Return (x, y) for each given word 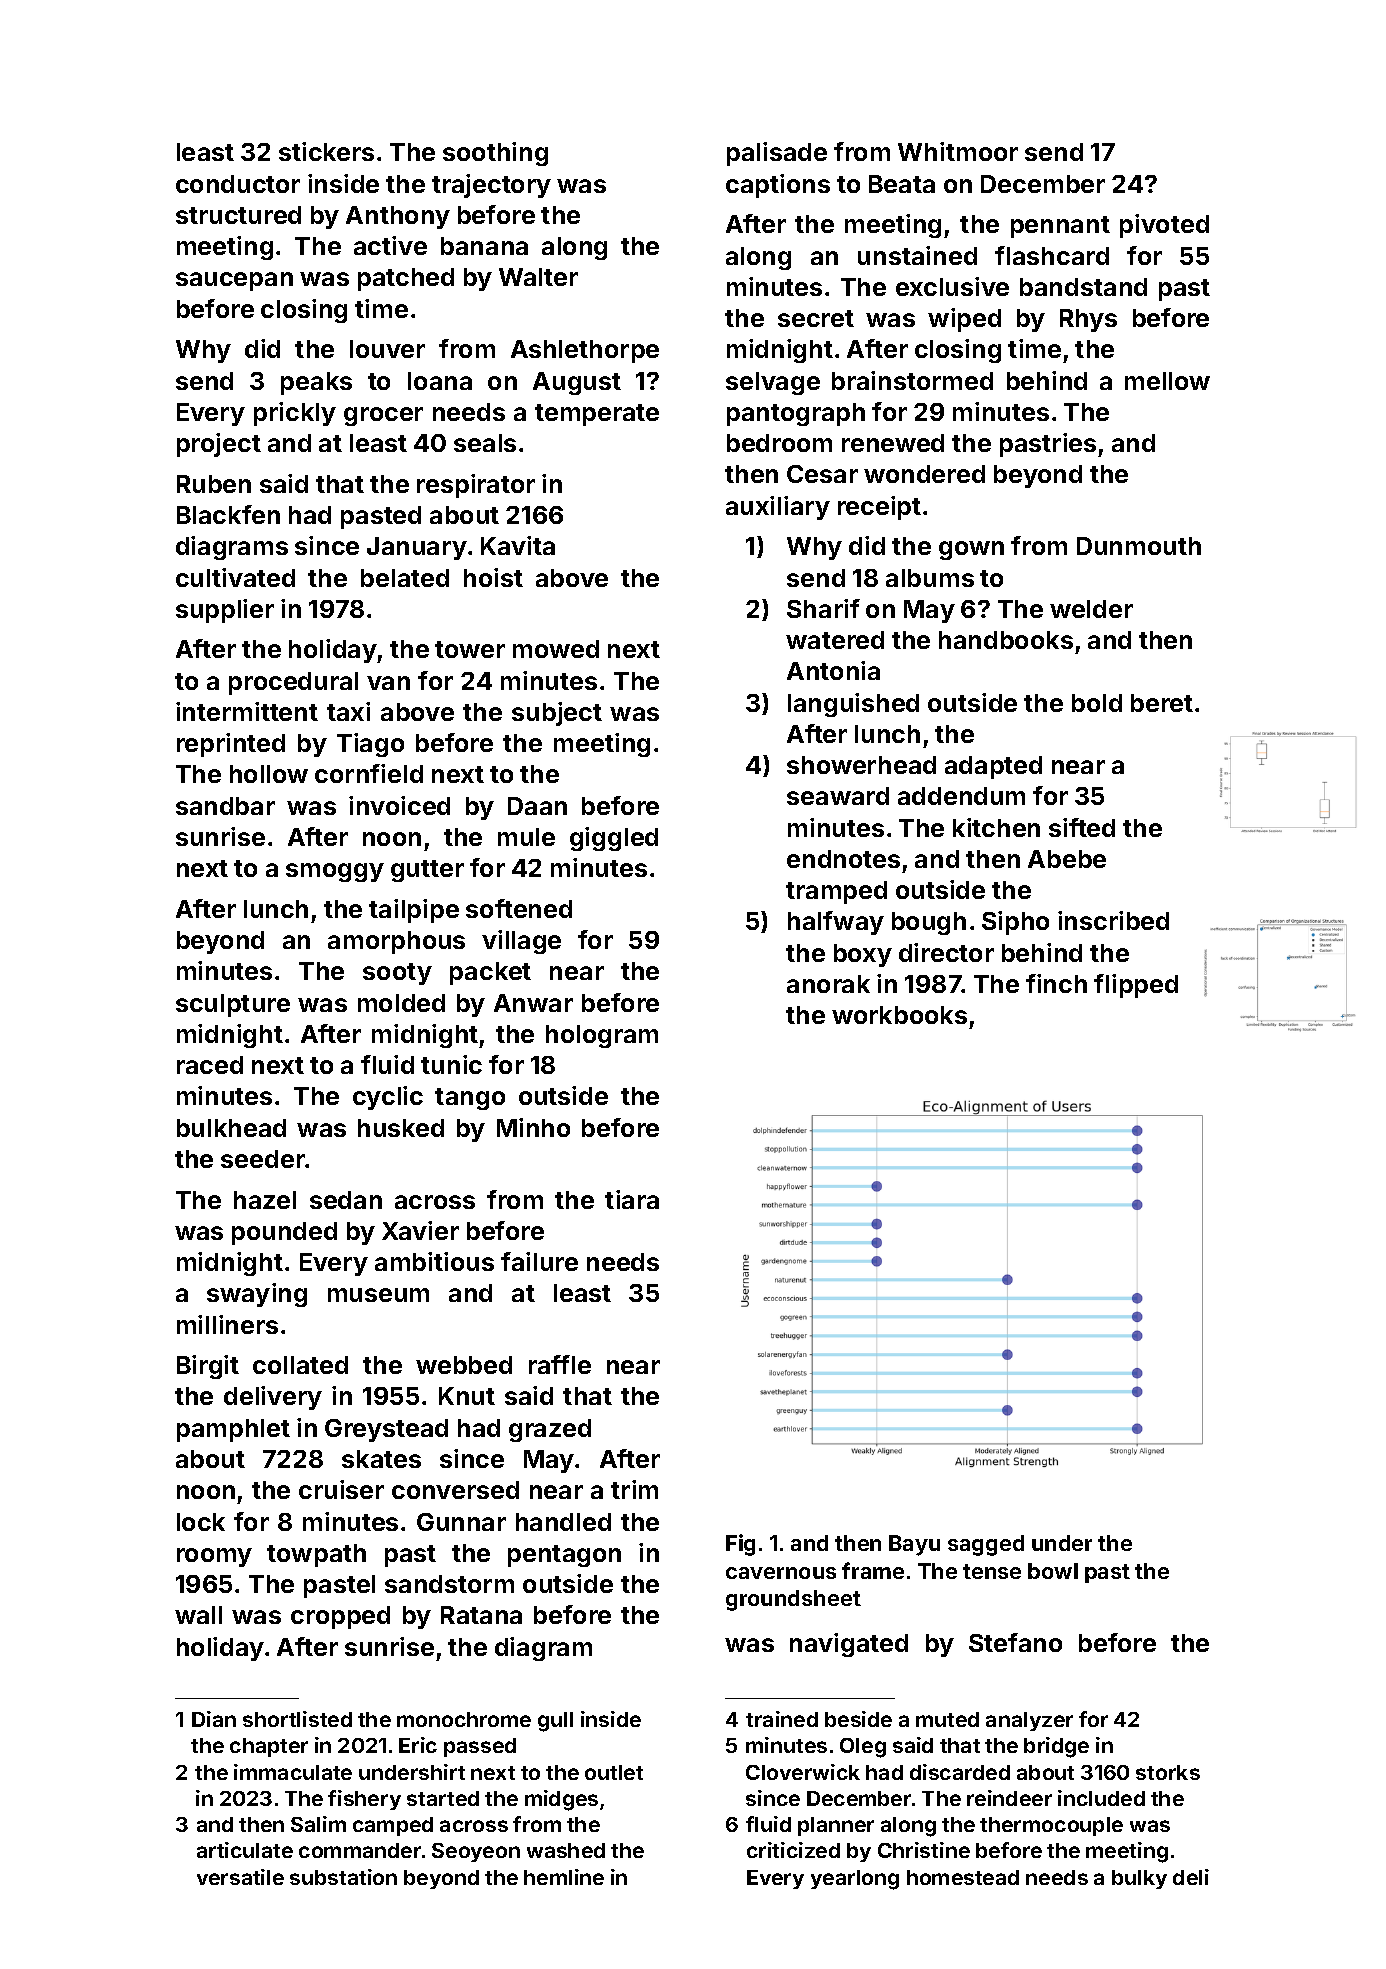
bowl (1053, 1571)
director (946, 952)
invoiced (399, 805)
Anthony (398, 217)
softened (519, 908)
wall (198, 1615)
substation (343, 1877)
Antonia (833, 670)
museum (378, 1295)
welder (1091, 609)
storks (1168, 1772)
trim (634, 1489)
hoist (493, 577)
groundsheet (793, 1600)
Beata (902, 184)
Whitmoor (958, 151)
